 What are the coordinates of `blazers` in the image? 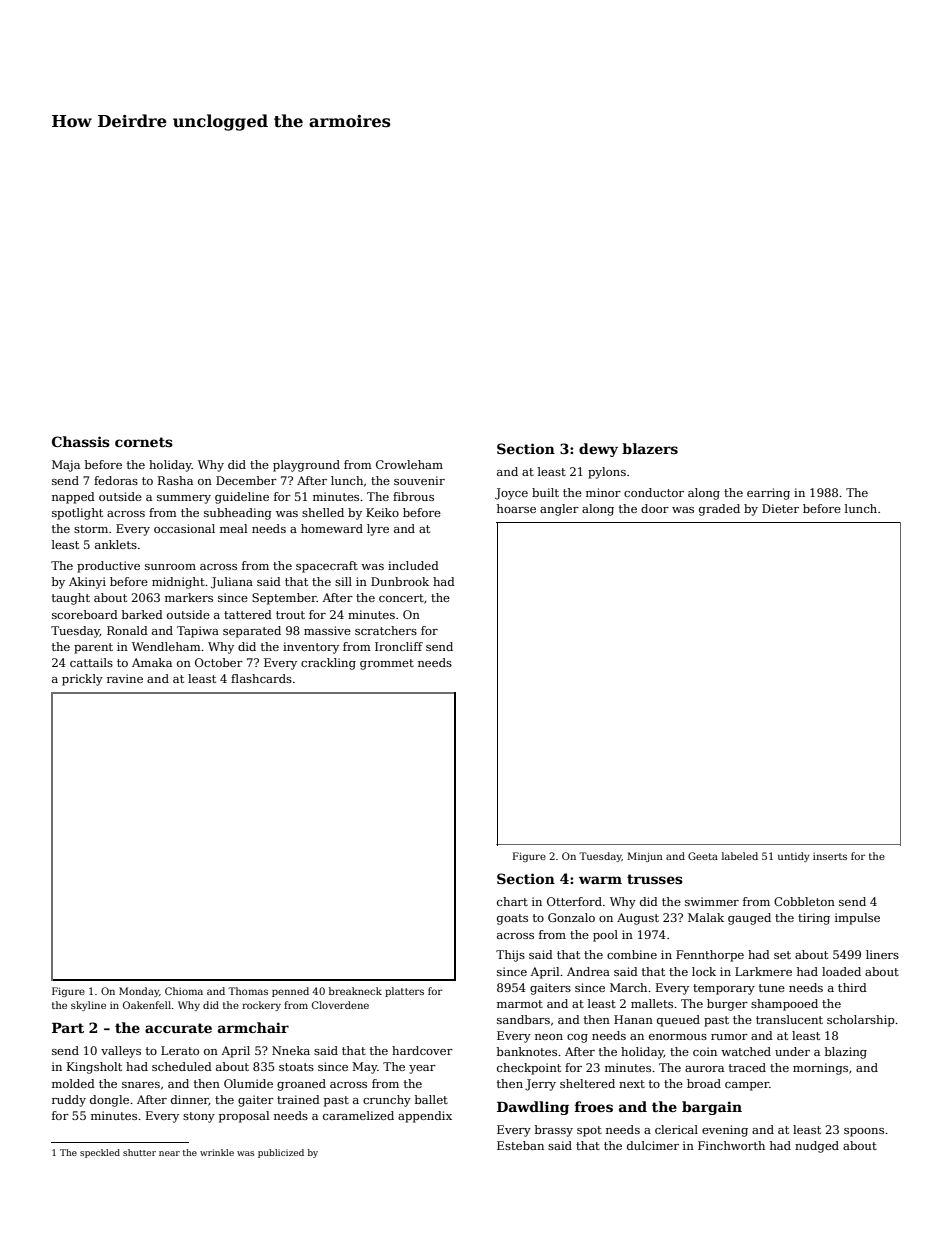 It's located at (650, 448).
